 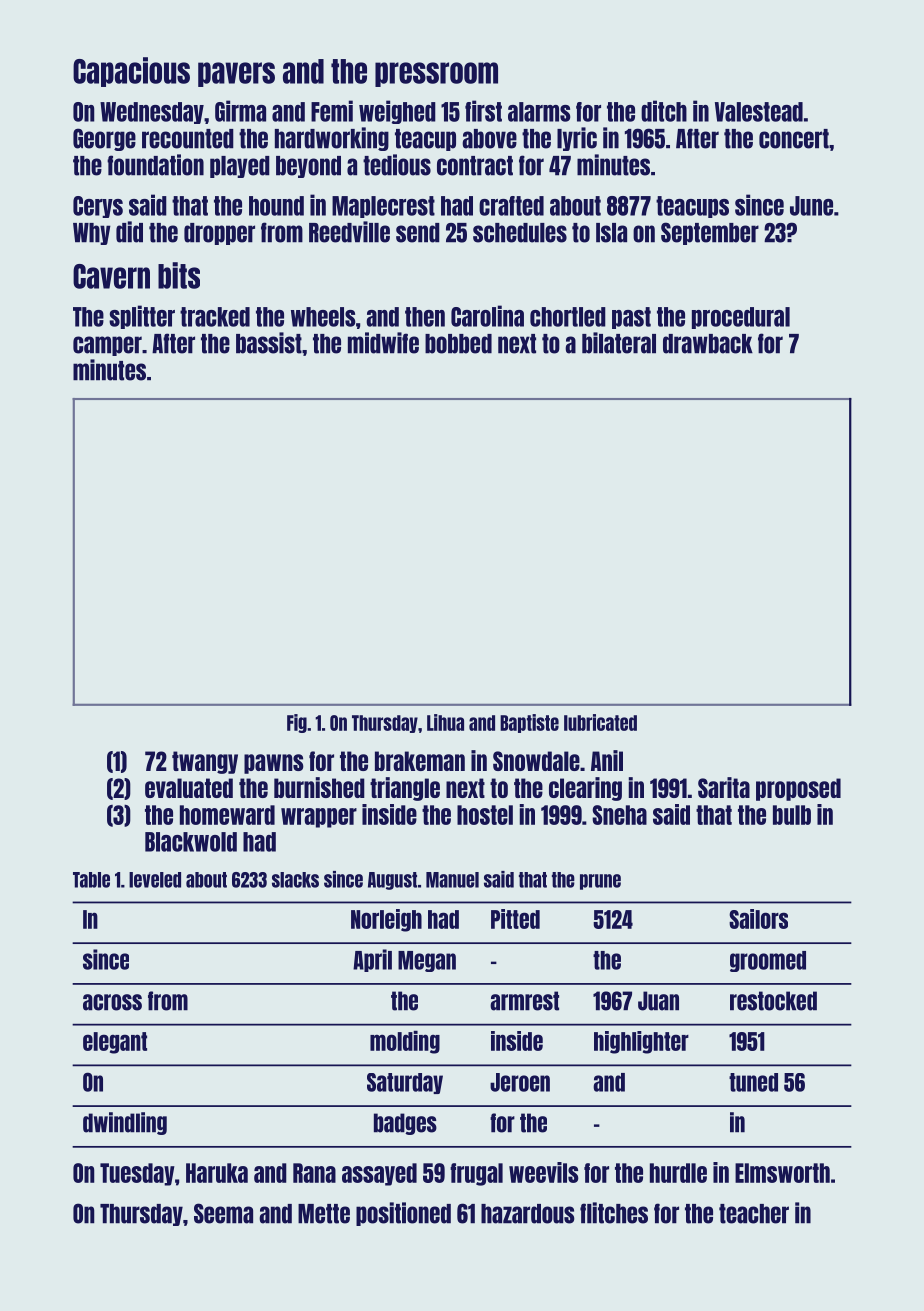 I want to click on across, so click(x=112, y=1002).
